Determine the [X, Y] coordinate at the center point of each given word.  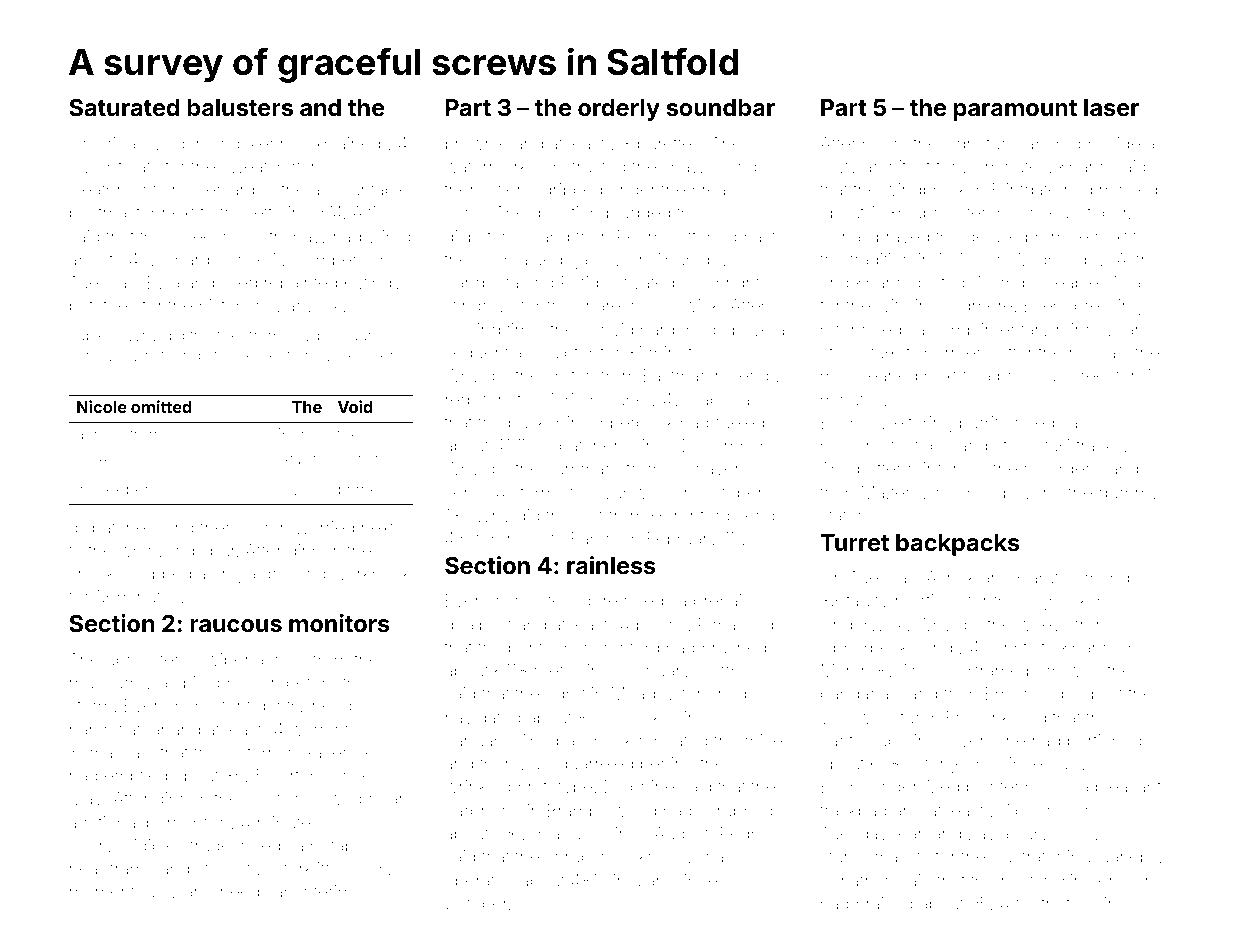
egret [565, 696]
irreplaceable [1048, 284]
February [682, 540]
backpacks [957, 545]
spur [219, 554]
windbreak [925, 189]
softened [702, 236]
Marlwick [306, 305]
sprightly [740, 284]
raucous [236, 625]
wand [191, 891]
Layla [988, 835]
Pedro [743, 833]
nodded [1054, 693]
